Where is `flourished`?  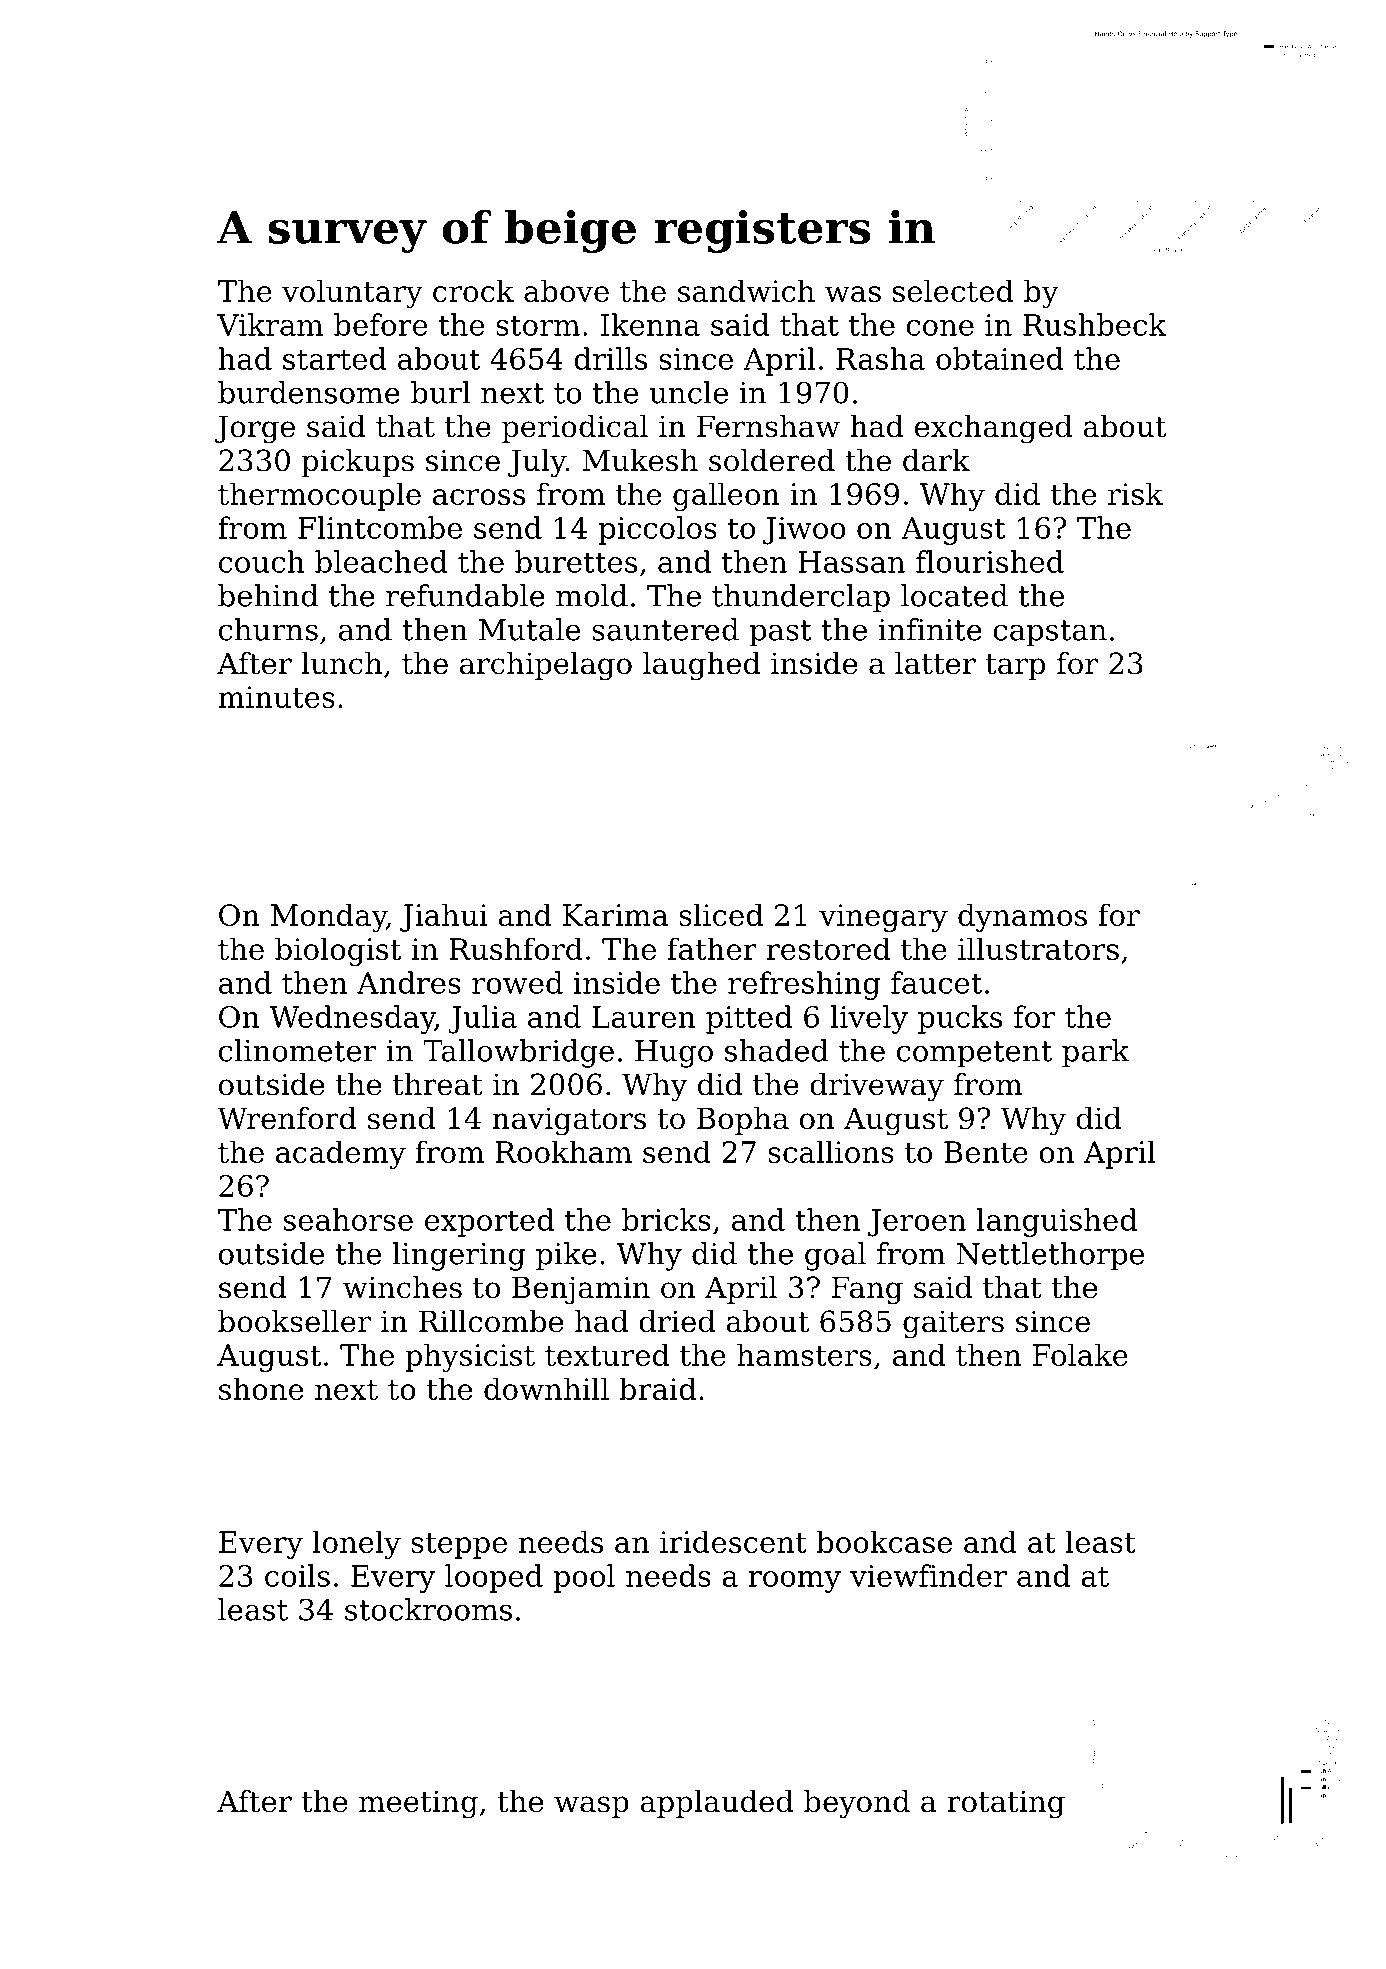
flourished is located at coordinates (990, 561).
